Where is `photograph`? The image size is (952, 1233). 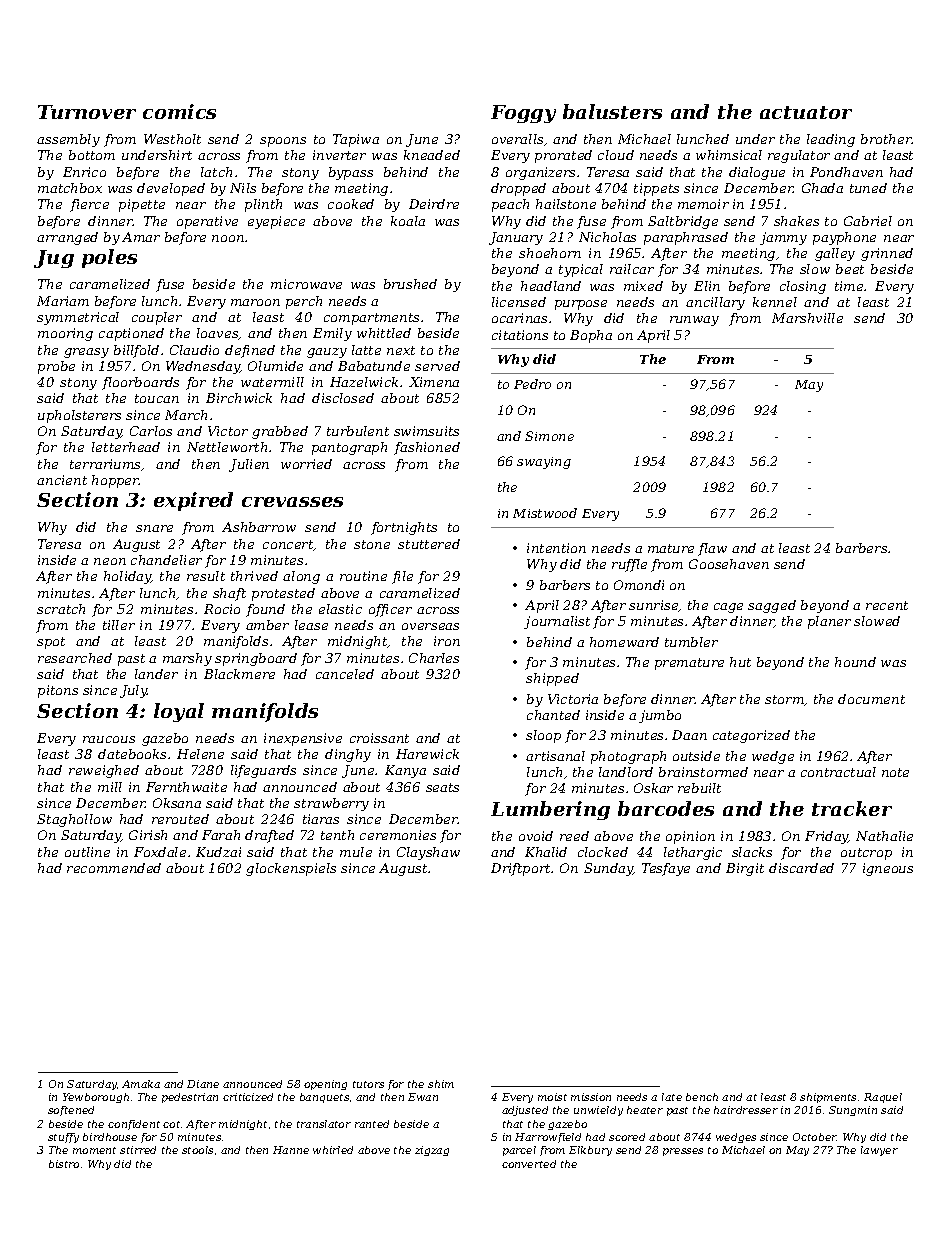 photograph is located at coordinates (628, 757).
